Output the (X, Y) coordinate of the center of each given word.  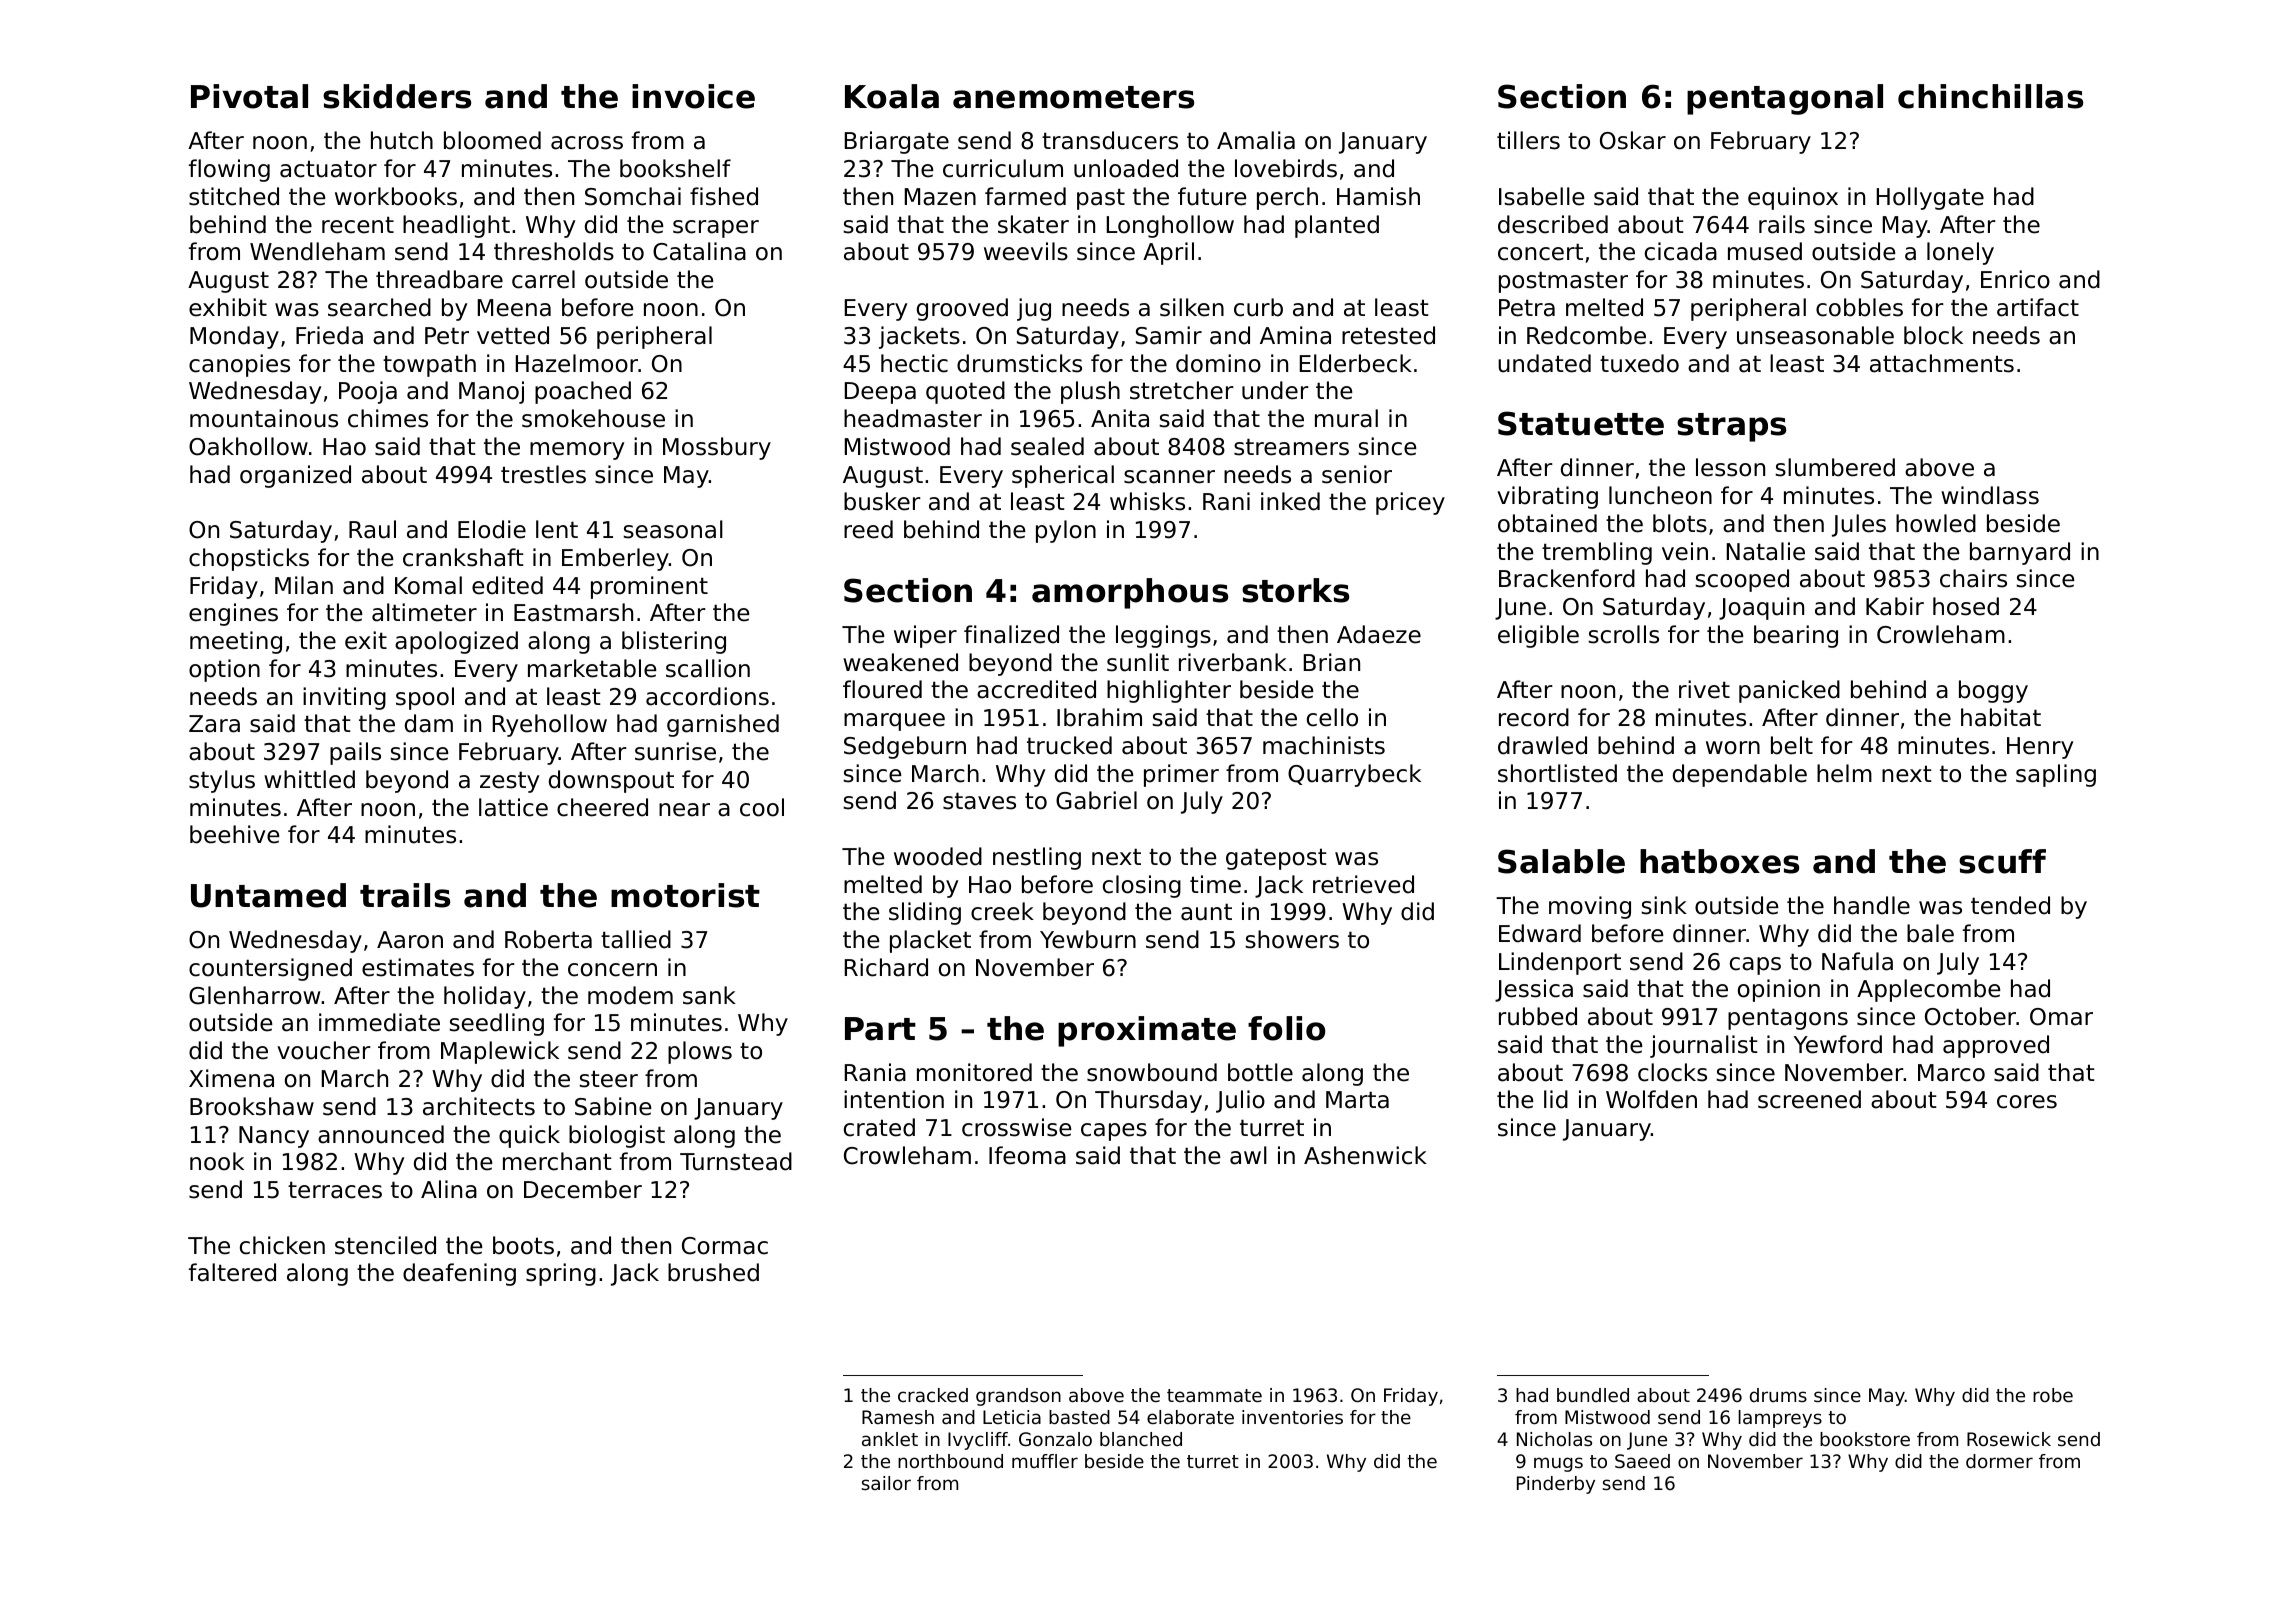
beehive (234, 834)
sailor (886, 1483)
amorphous (1130, 593)
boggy (1993, 691)
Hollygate (1930, 198)
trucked (1069, 745)
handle (1872, 905)
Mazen (940, 197)
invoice (693, 96)
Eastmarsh (573, 612)
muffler (1045, 1461)
